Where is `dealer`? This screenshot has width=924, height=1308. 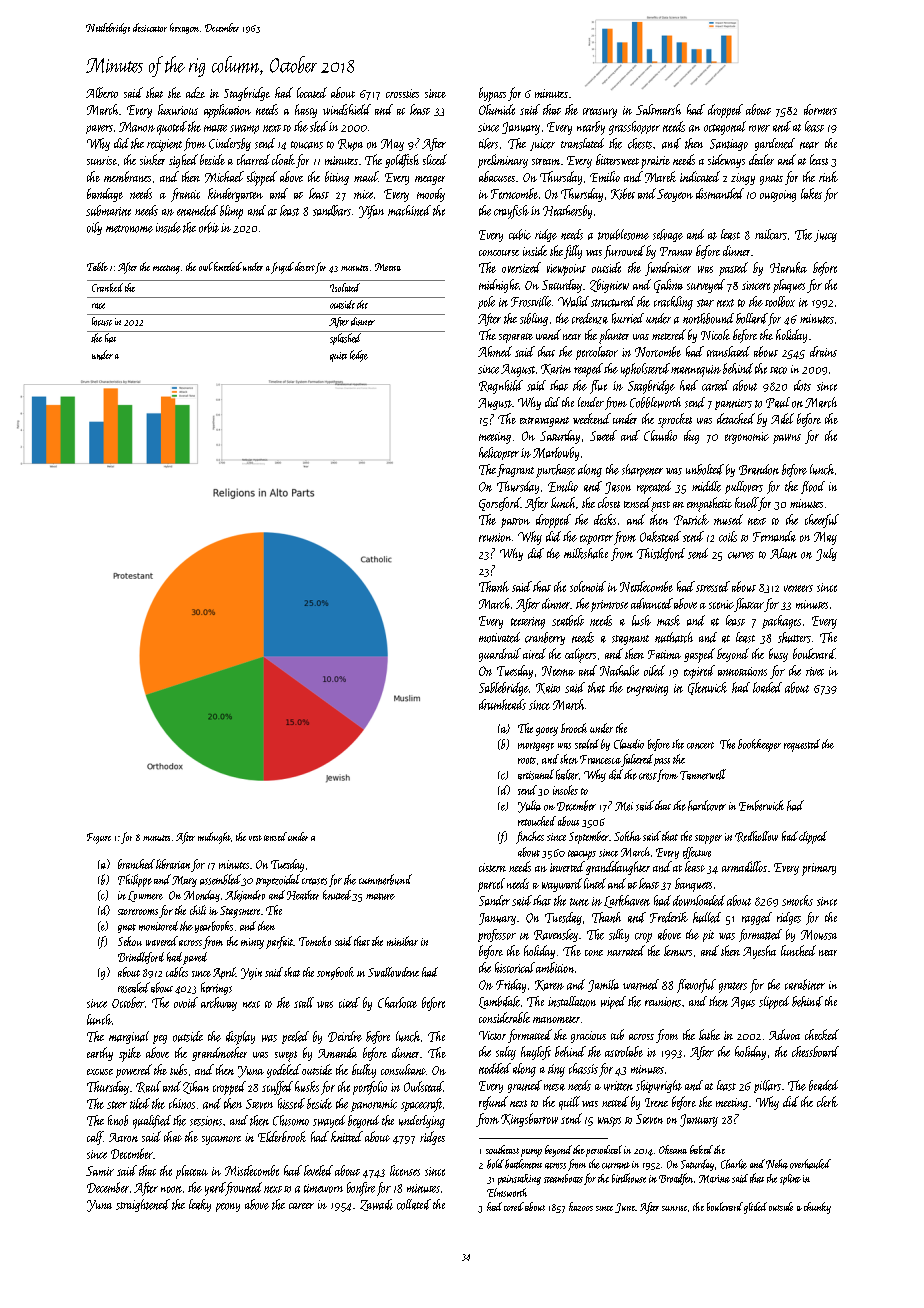 dealer is located at coordinates (761, 159).
